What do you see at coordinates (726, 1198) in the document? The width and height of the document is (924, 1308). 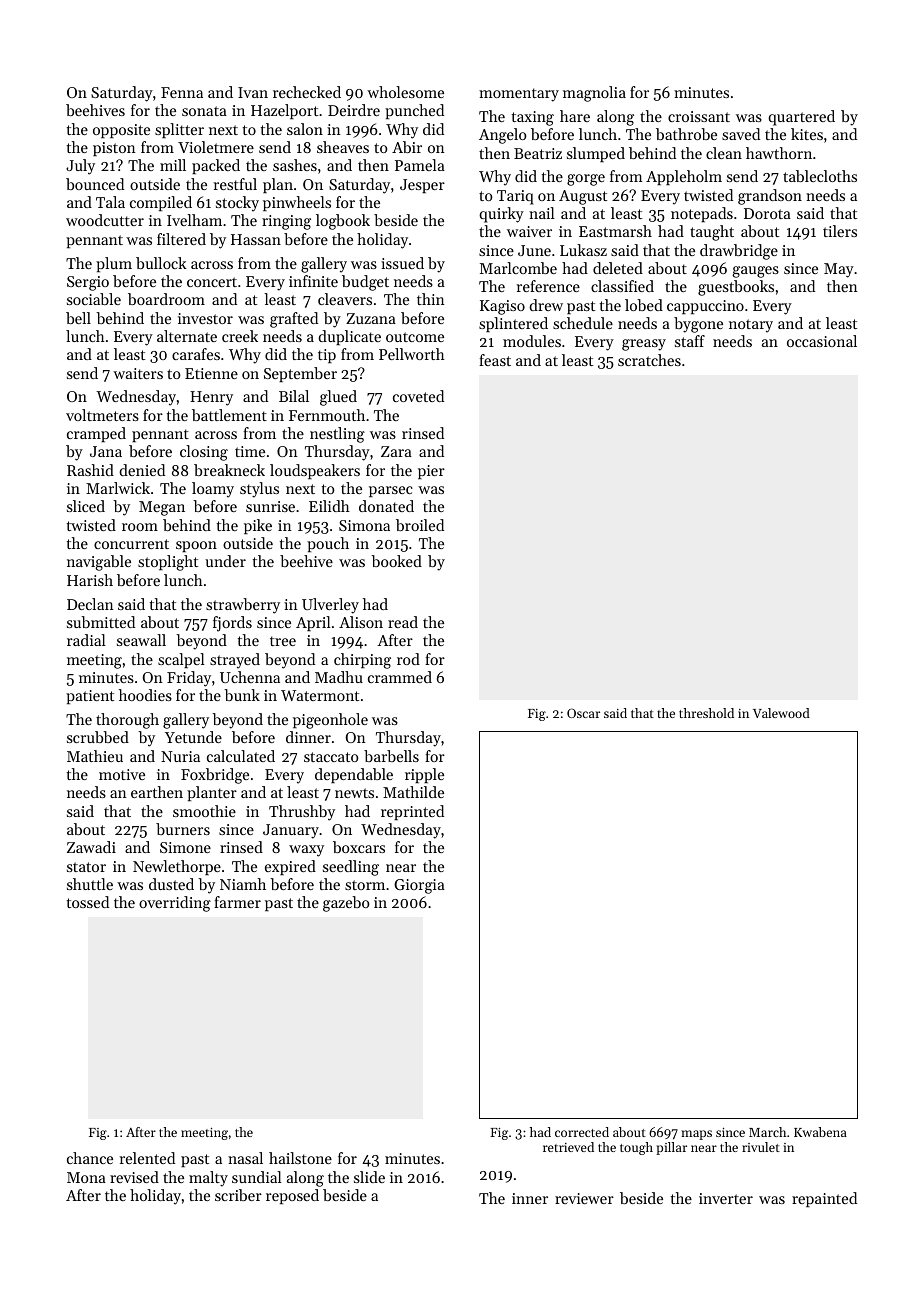 I see `inverter` at bounding box center [726, 1198].
